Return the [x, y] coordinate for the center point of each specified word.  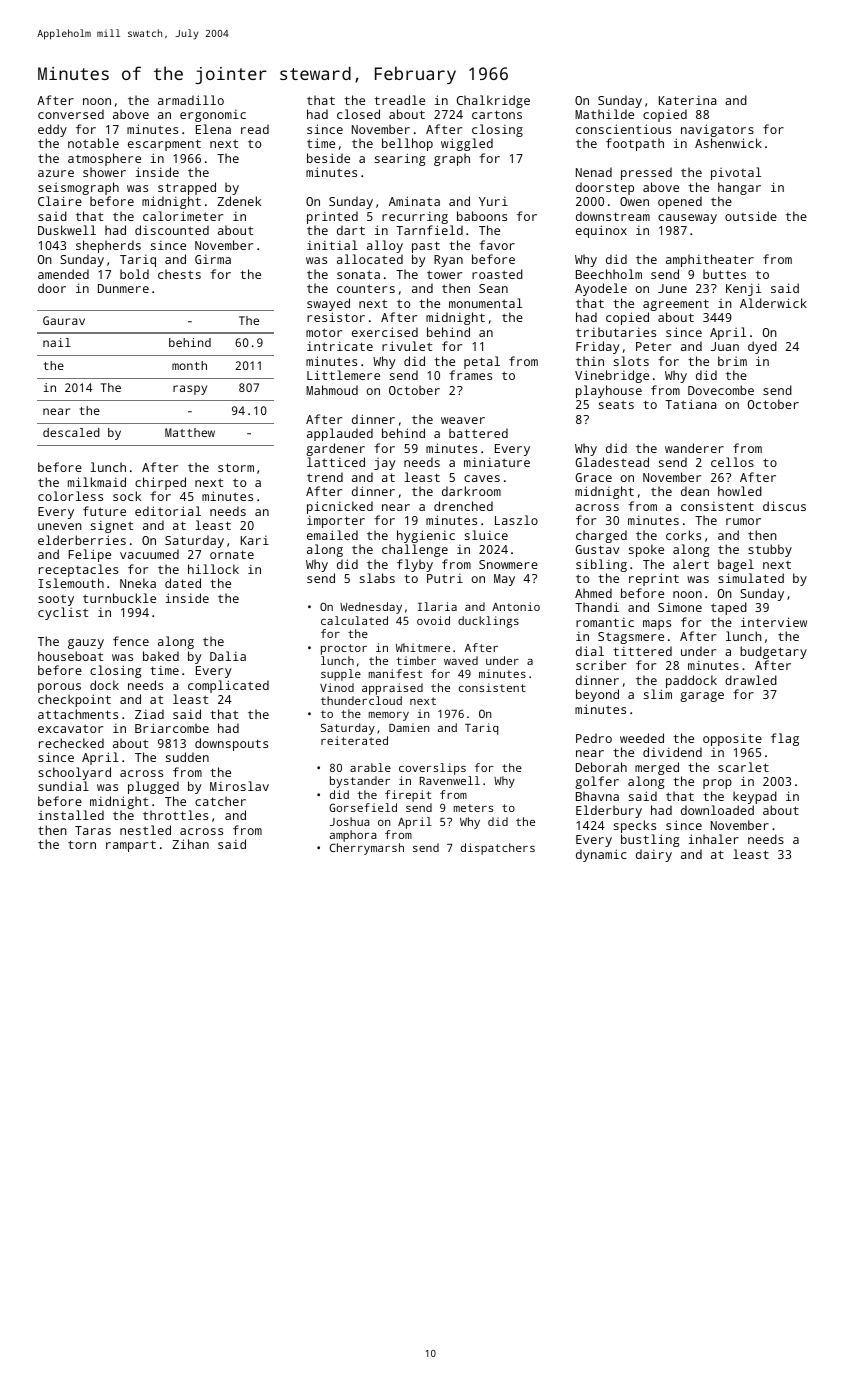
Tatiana [691, 404]
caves [482, 478]
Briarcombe [172, 728]
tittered [642, 651]
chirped [160, 483]
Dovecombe [721, 390]
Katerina [688, 100]
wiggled [467, 144]
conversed [71, 114]
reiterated [354, 740]
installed [71, 815]
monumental [485, 303]
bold [134, 274]
